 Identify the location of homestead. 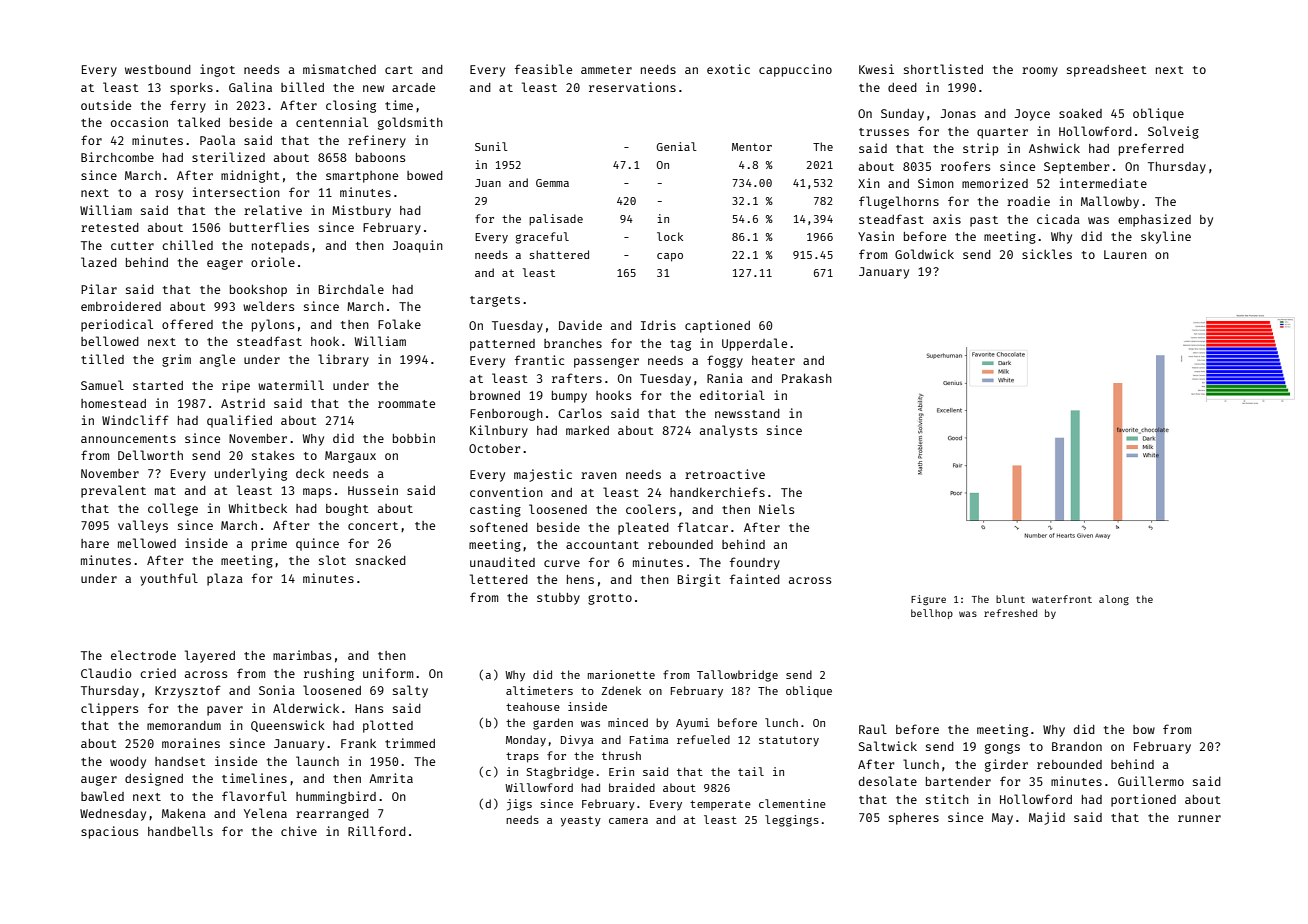
(113, 403).
